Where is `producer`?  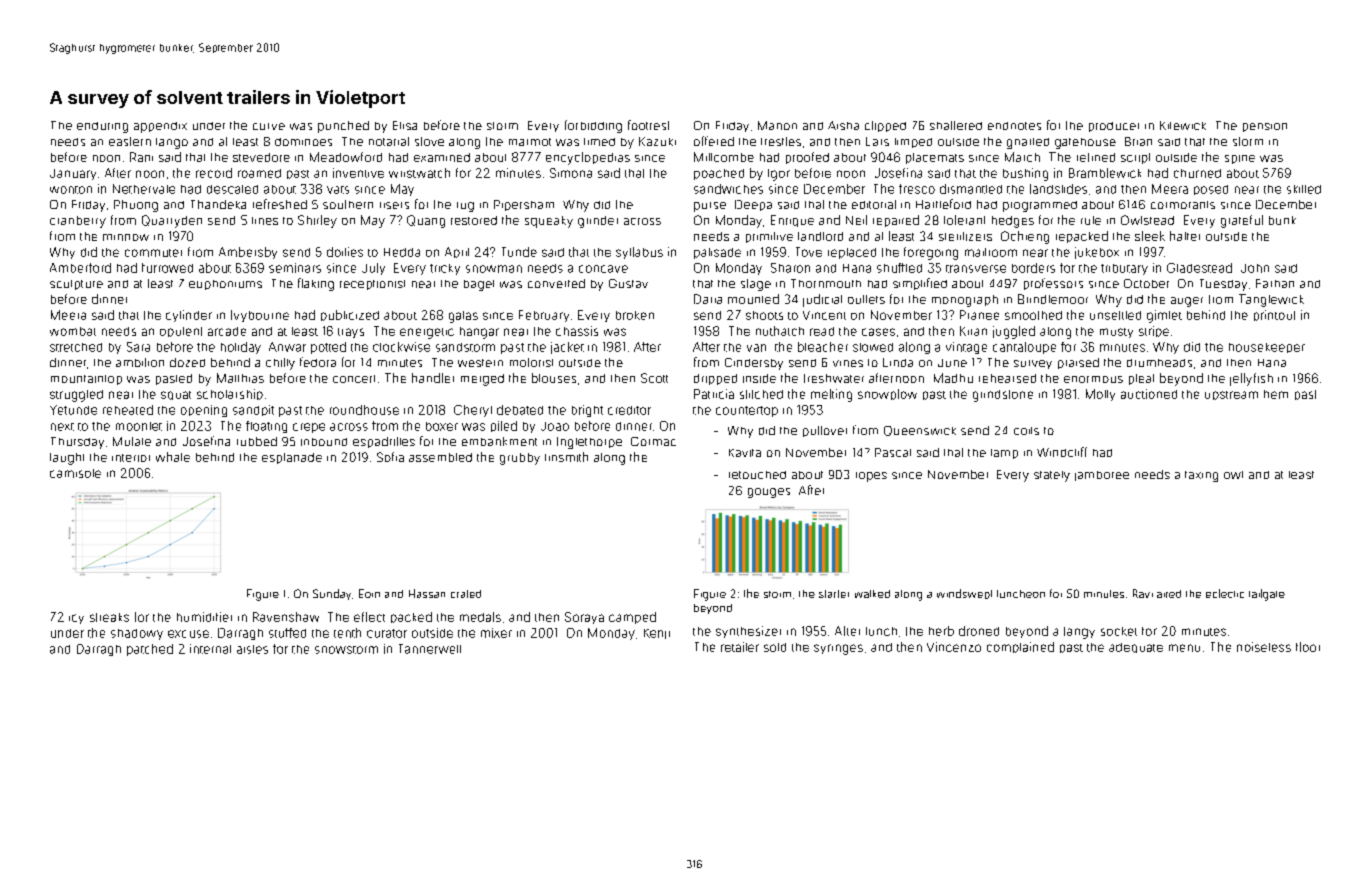
producer is located at coordinates (1114, 127).
